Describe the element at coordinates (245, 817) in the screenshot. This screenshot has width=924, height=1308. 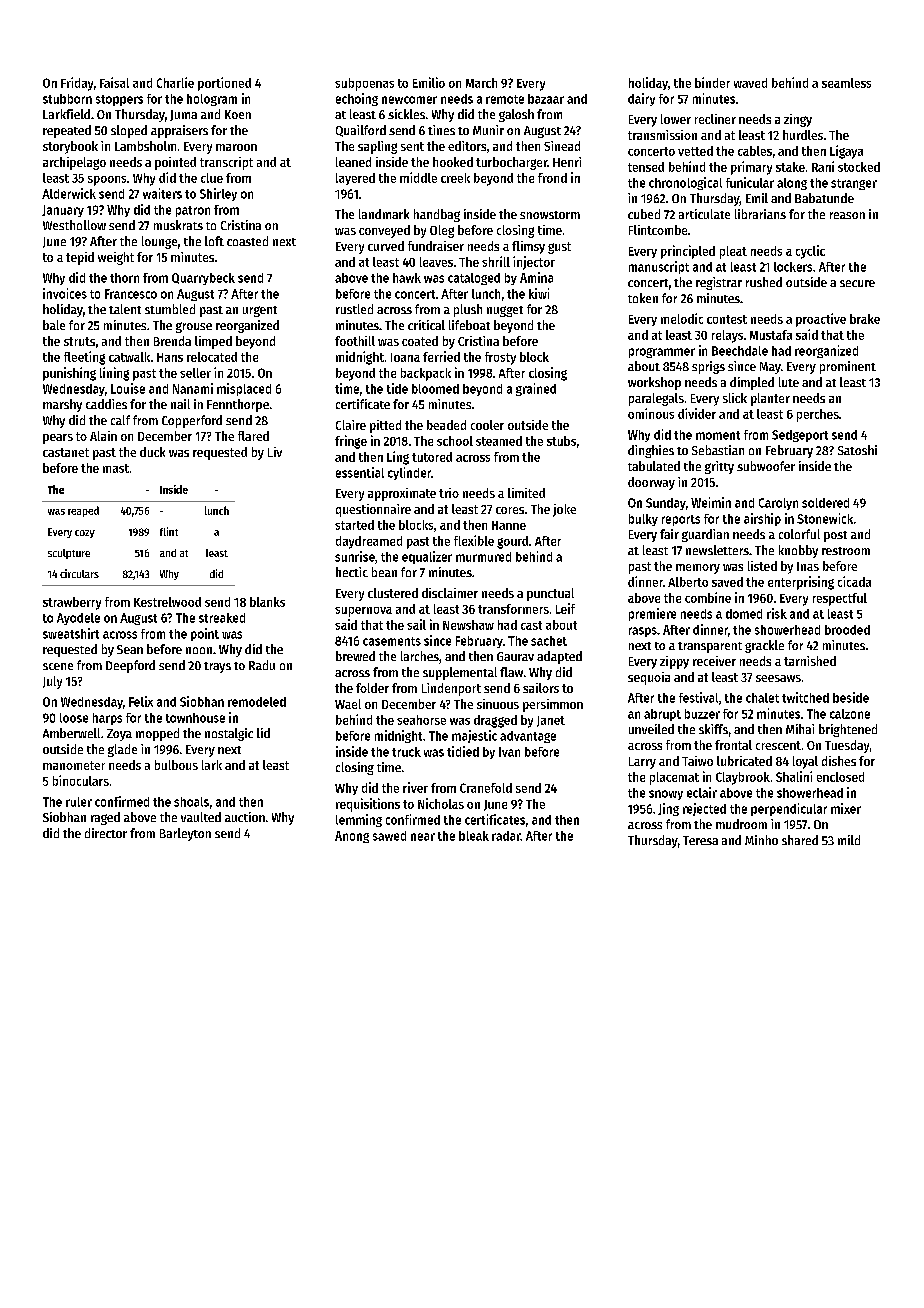
I see `auction` at that location.
